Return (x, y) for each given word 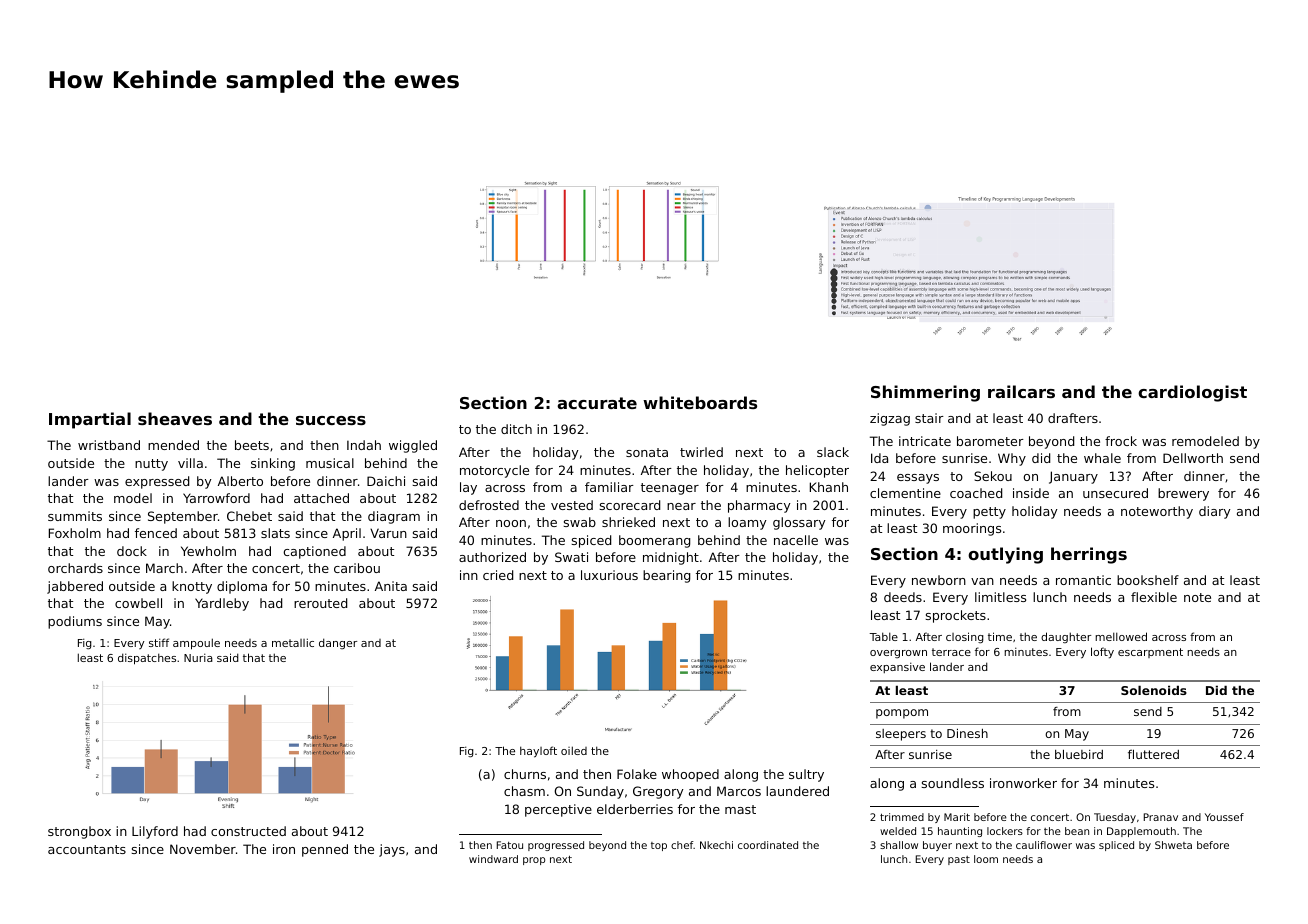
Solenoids (1154, 690)
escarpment (1150, 653)
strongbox (79, 832)
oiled (574, 750)
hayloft (538, 752)
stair (929, 418)
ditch (516, 429)
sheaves (175, 418)
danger (338, 643)
